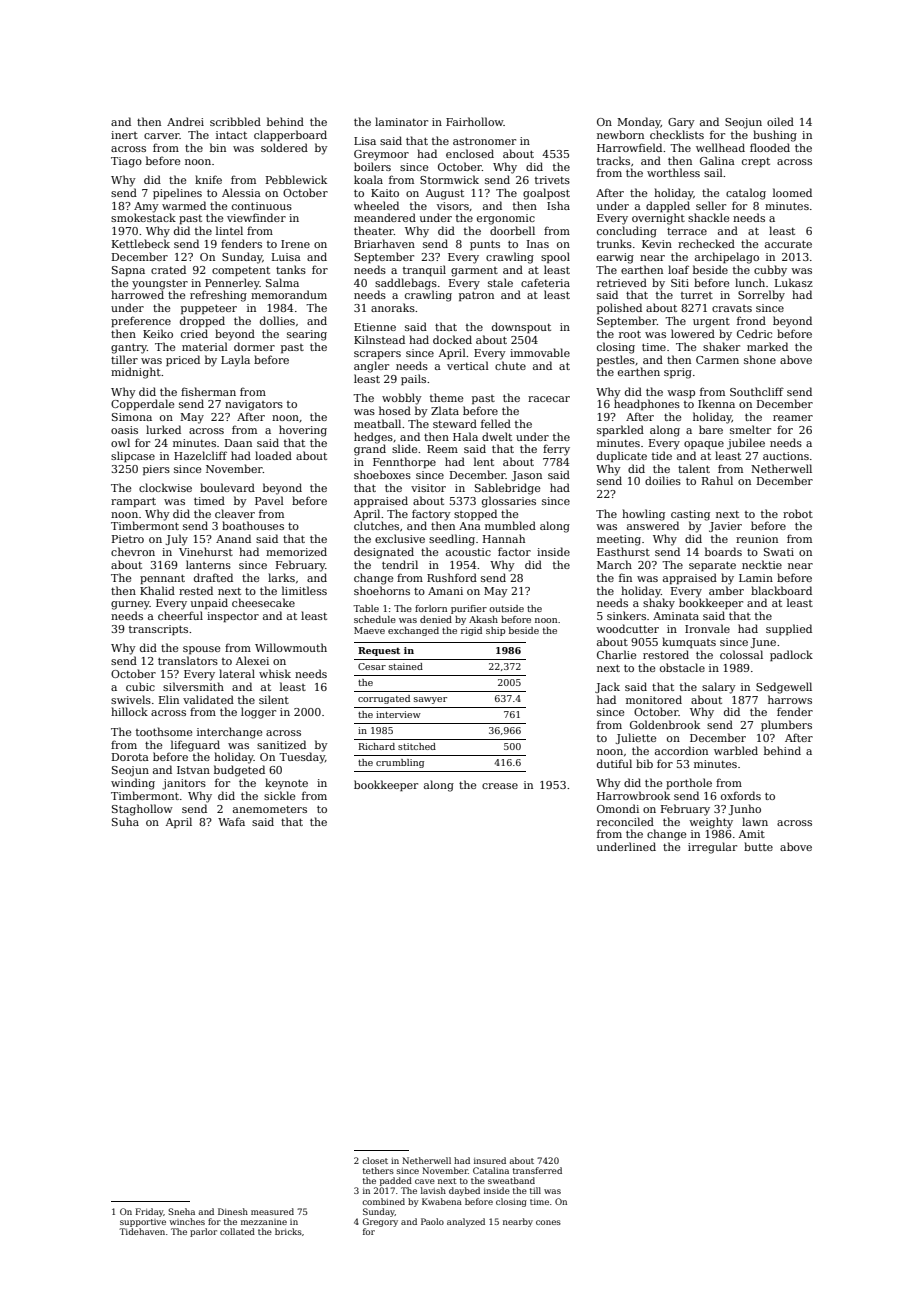 The width and height of the image is (924, 1308). What do you see at coordinates (475, 121) in the image?
I see `Fairhollow` at bounding box center [475, 121].
